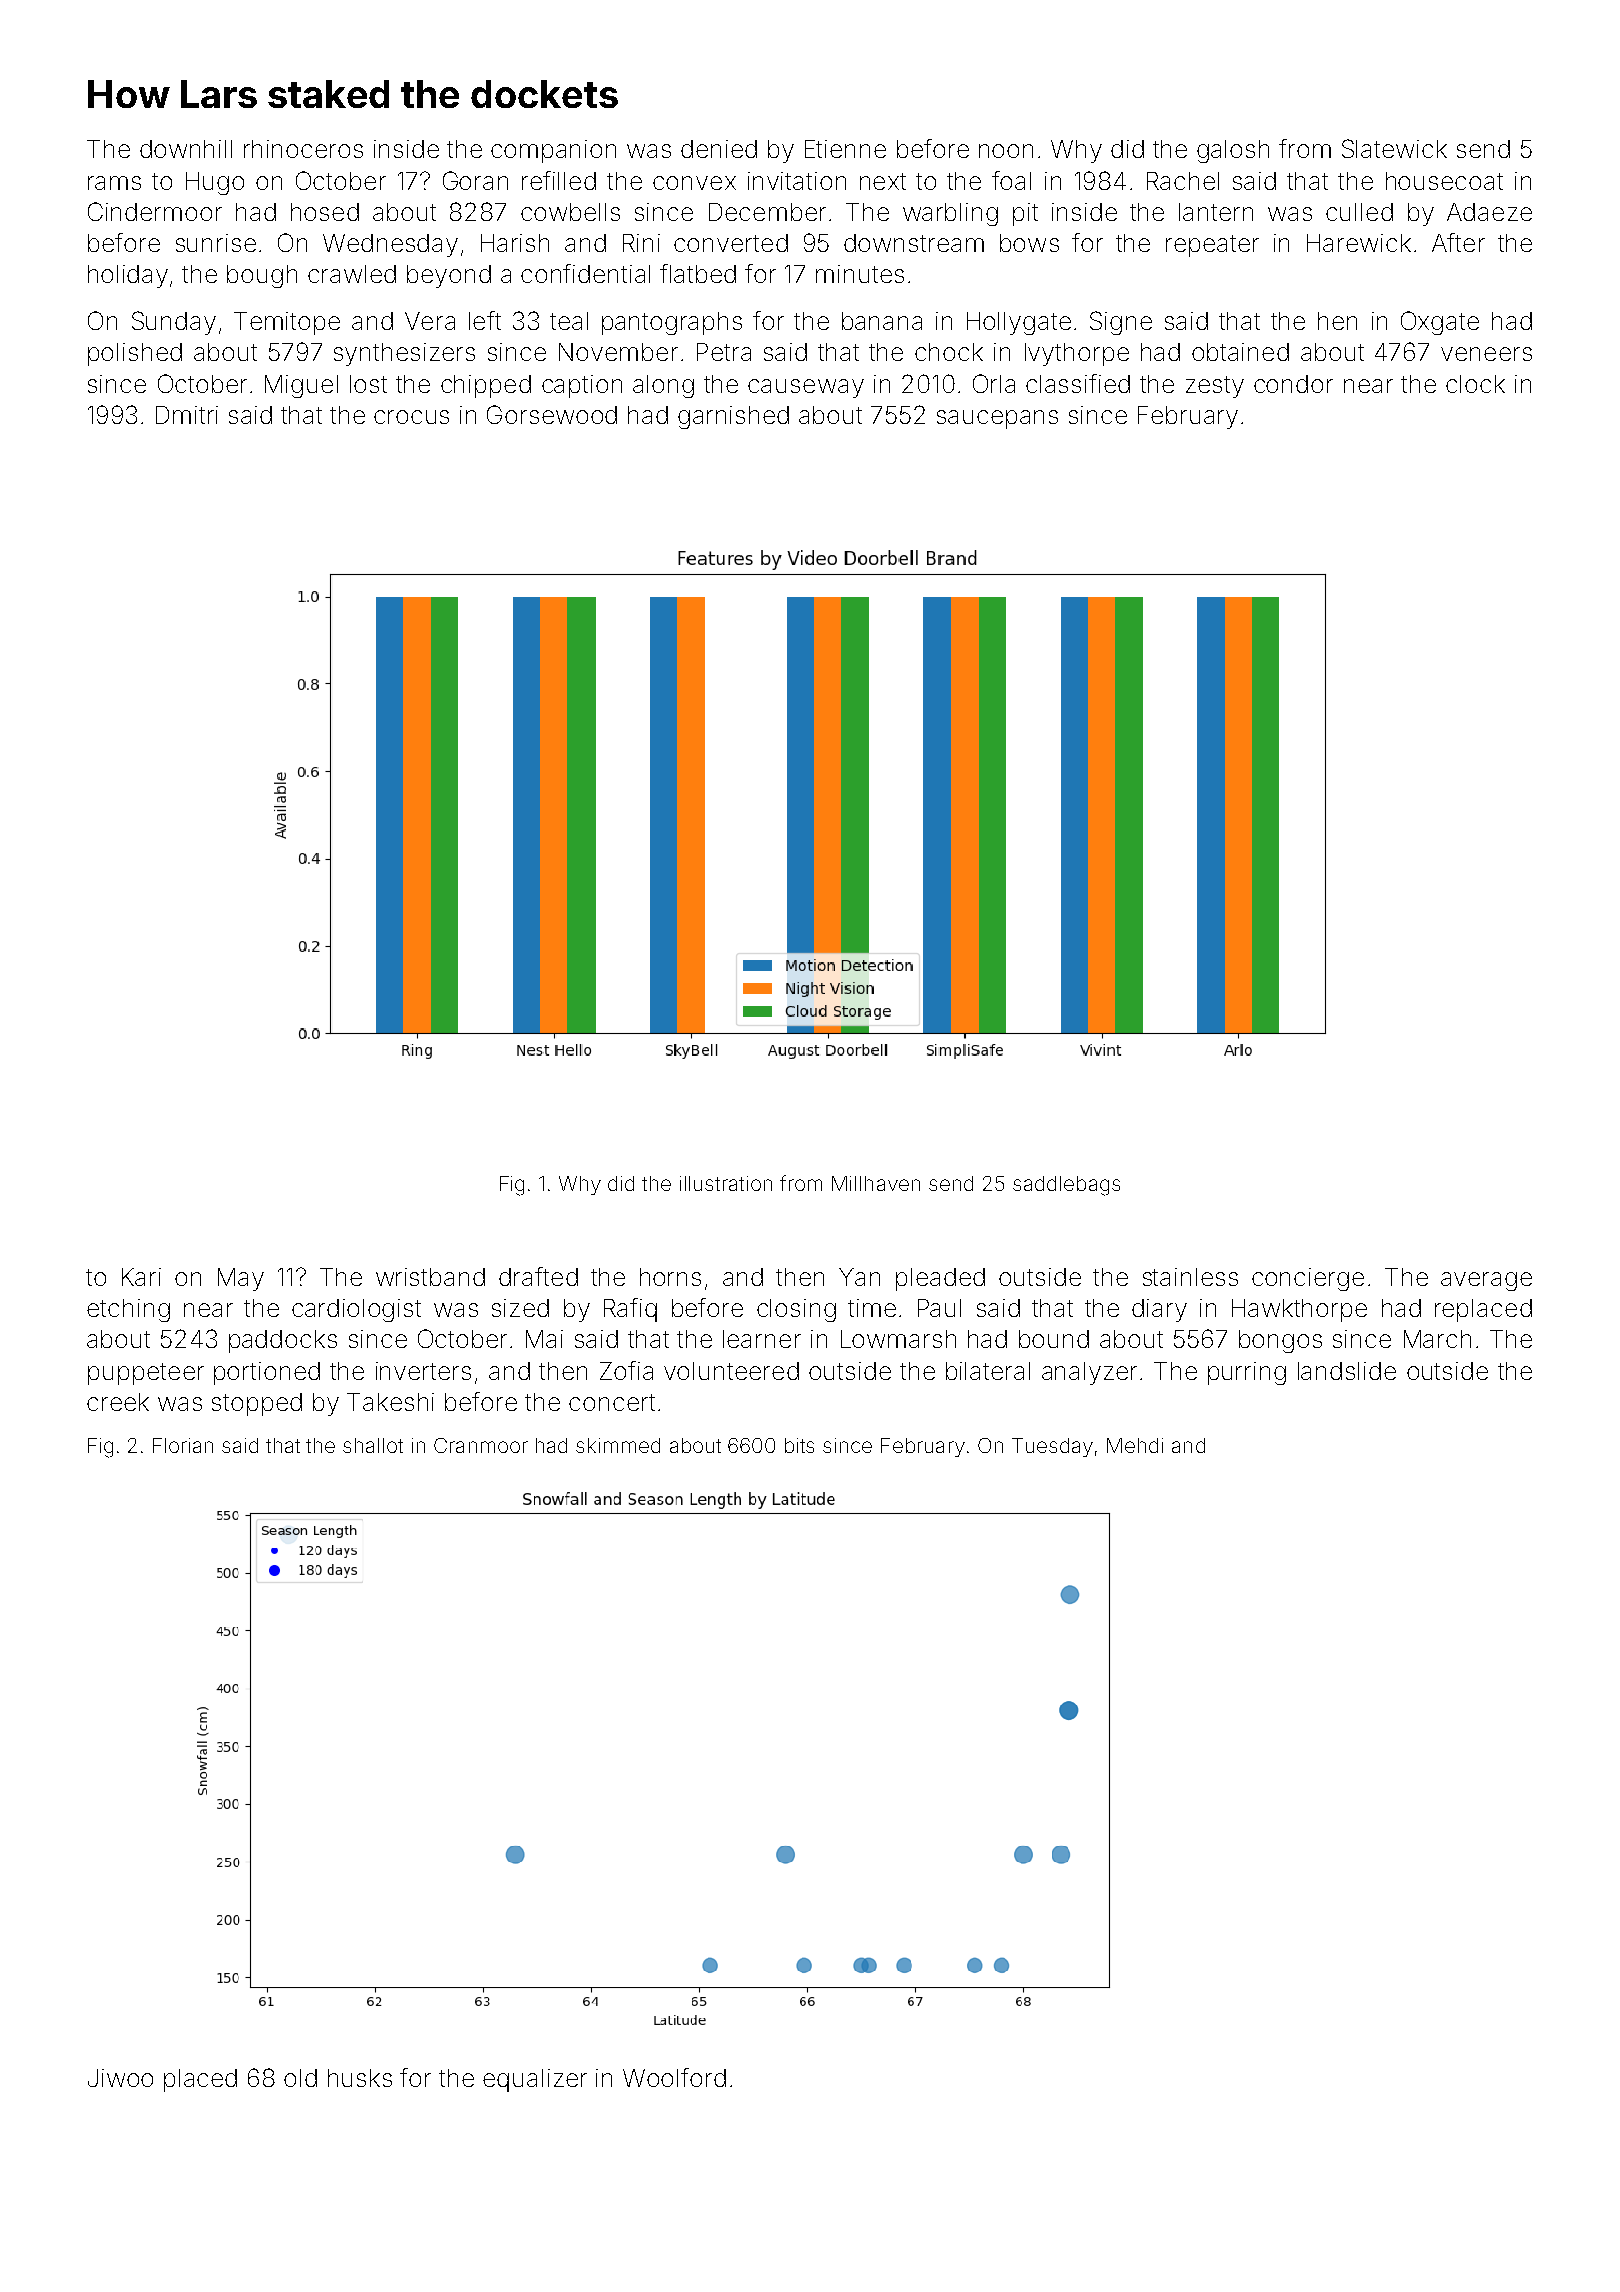 The height and width of the document is (2292, 1620). Describe the element at coordinates (430, 1277) in the document. I see `wristband` at that location.
